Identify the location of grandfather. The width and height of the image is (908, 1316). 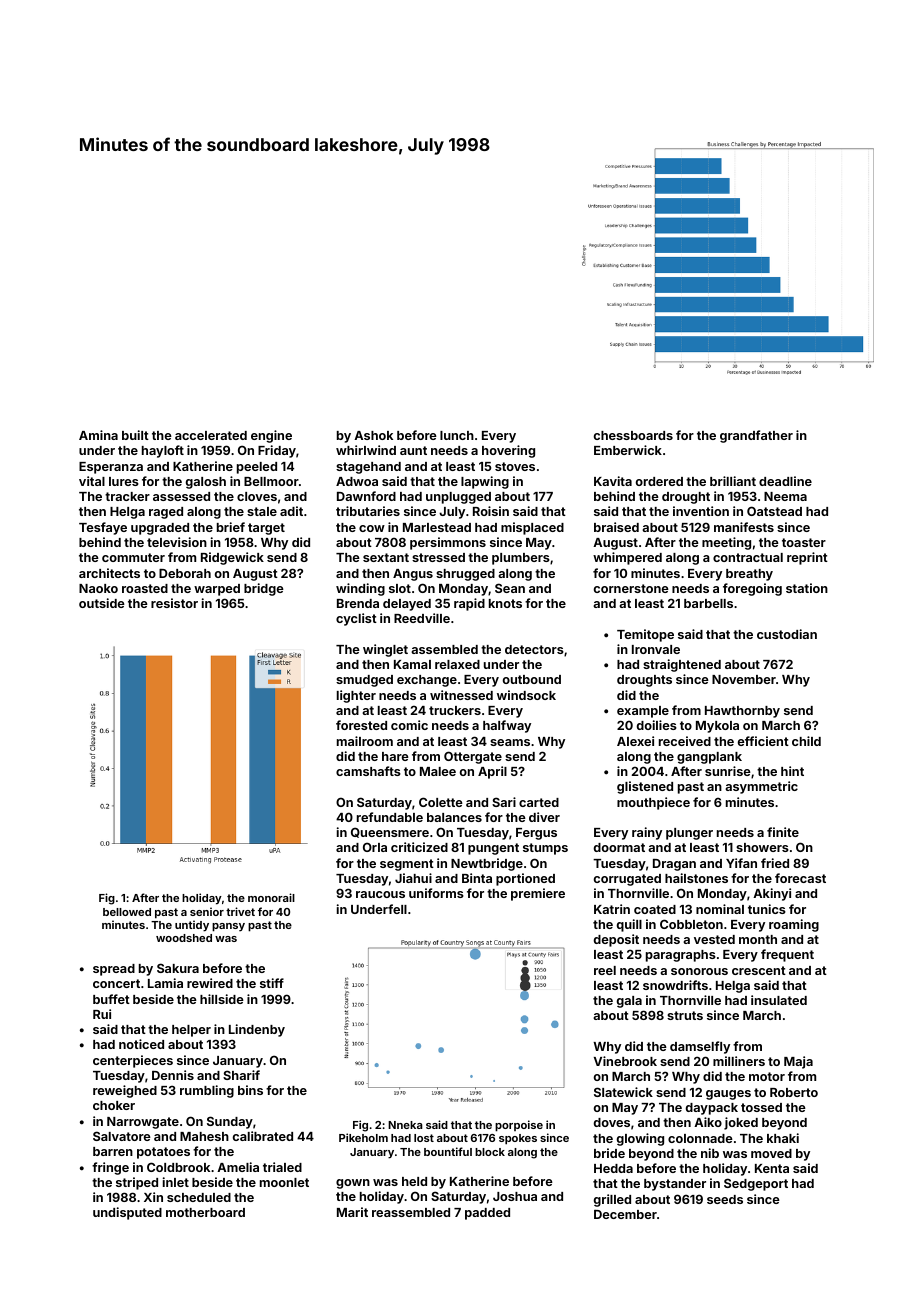
(756, 436).
